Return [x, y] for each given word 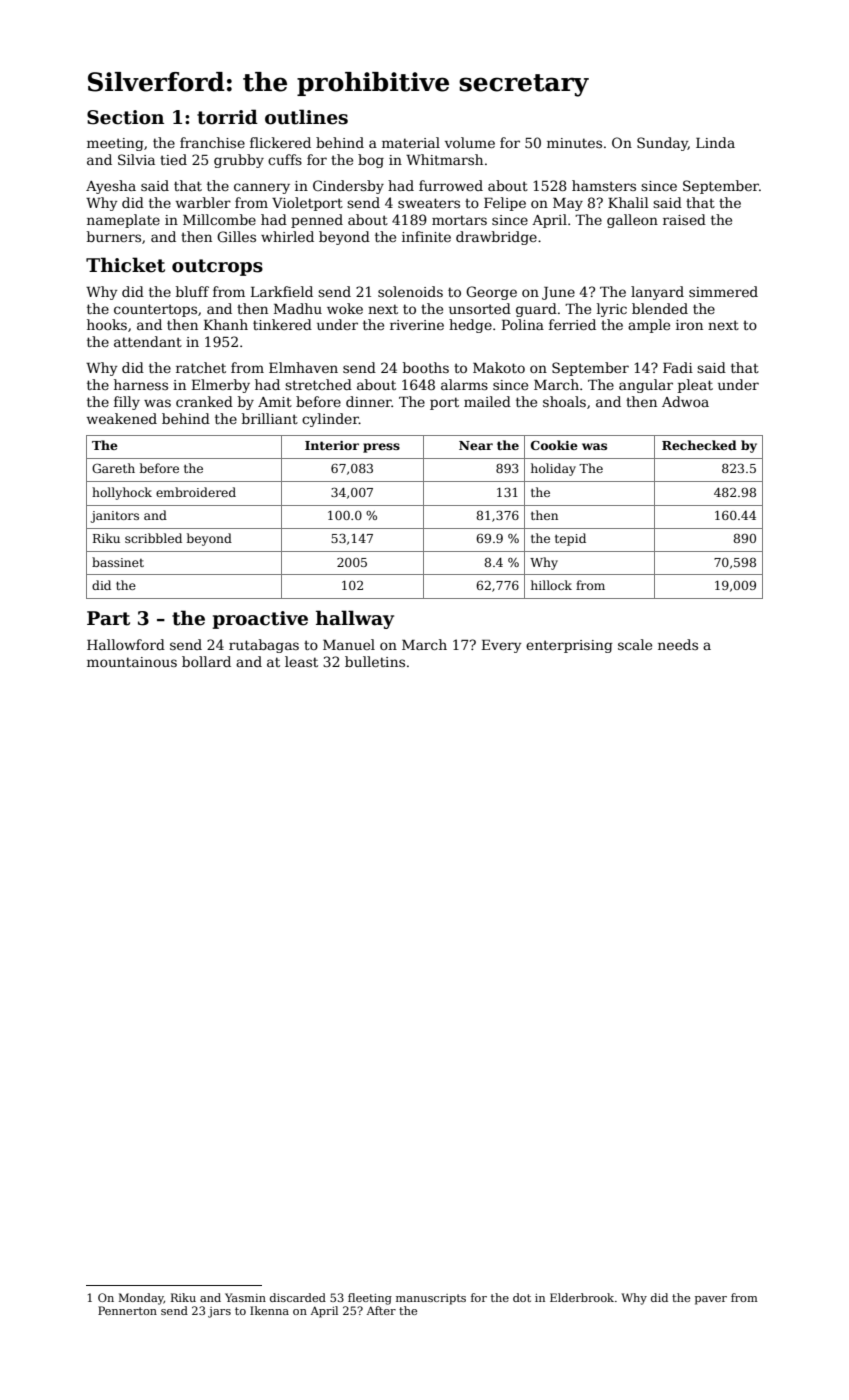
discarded [298, 1297]
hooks [107, 324]
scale [635, 644]
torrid [227, 117]
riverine [417, 325]
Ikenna [269, 1310]
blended [660, 308]
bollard [206, 661]
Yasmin [245, 1297]
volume [470, 142]
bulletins [375, 661]
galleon [632, 221]
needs [678, 644]
